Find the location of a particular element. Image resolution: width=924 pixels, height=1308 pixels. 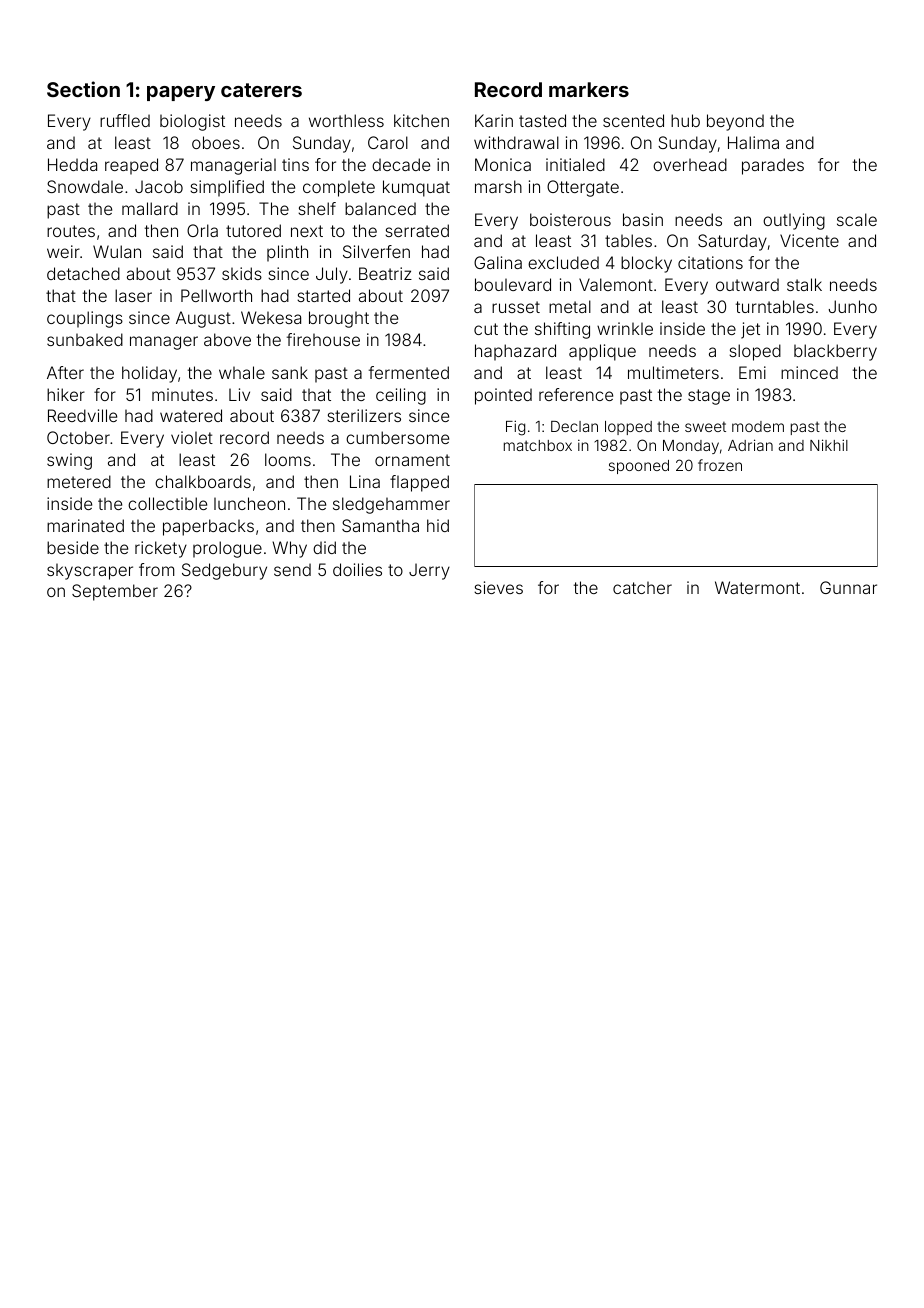

kitchen is located at coordinates (421, 120).
